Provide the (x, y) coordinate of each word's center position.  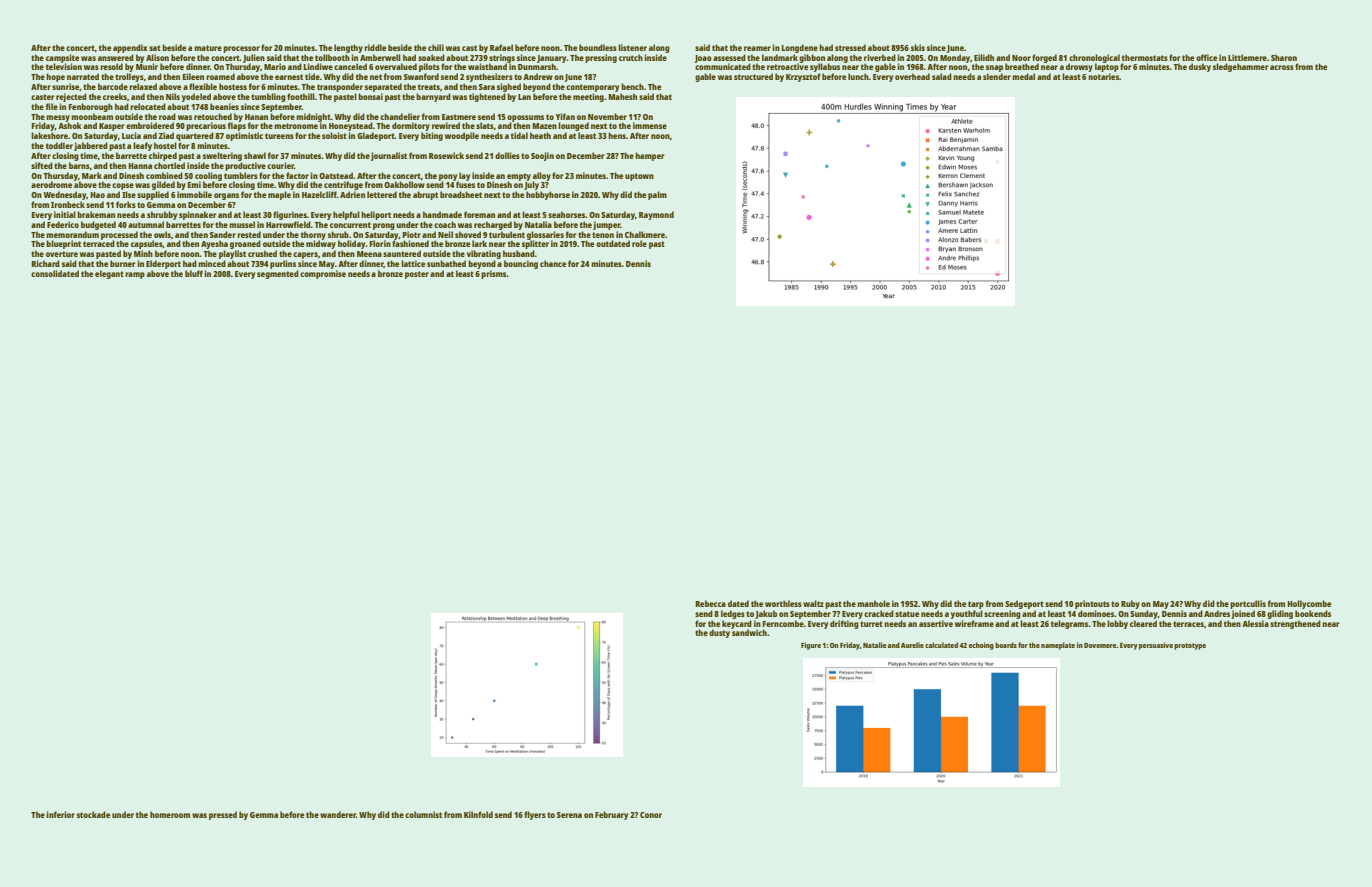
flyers (535, 815)
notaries (1103, 76)
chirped (163, 156)
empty (519, 177)
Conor (651, 815)
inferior (60, 814)
